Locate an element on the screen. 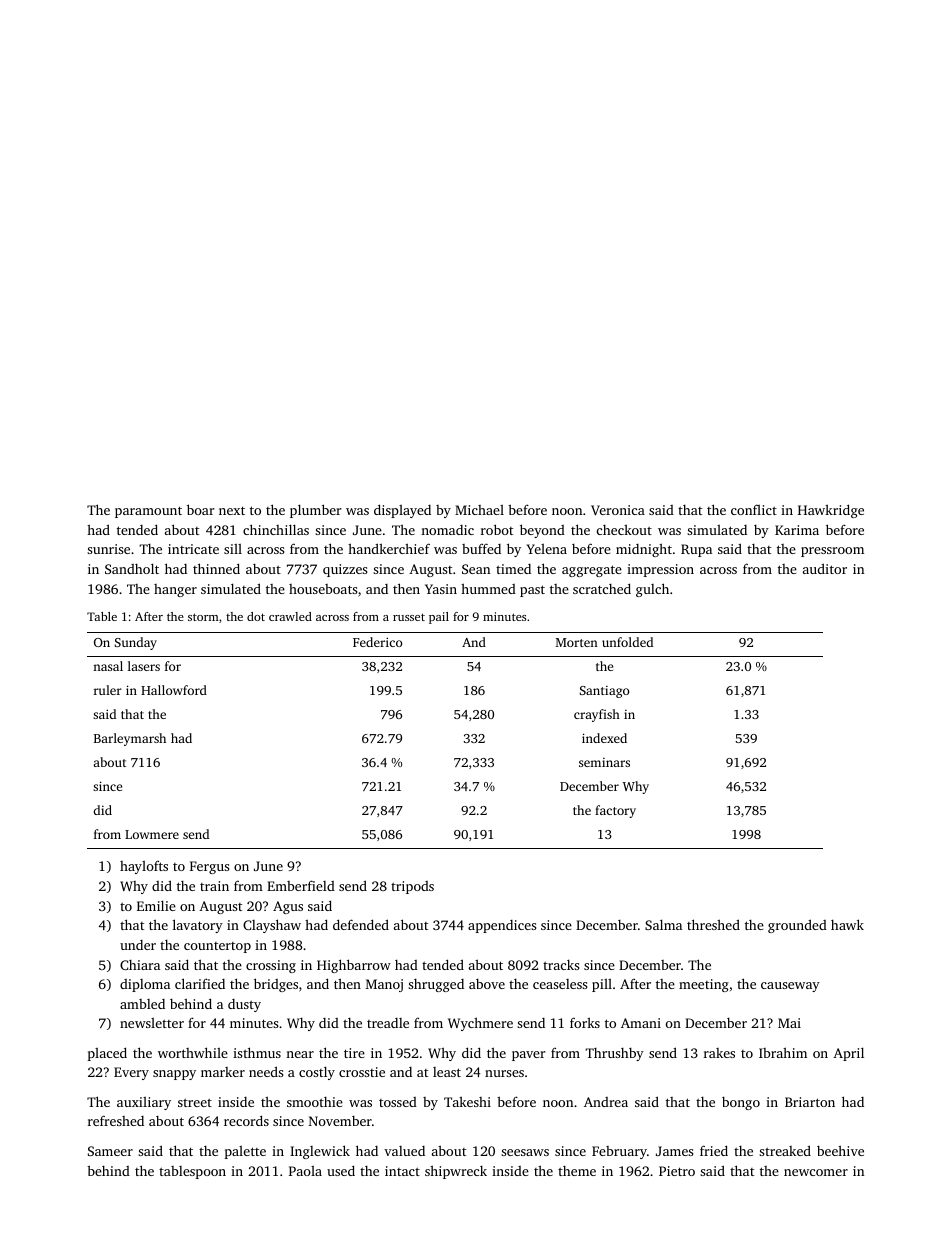  boar is located at coordinates (201, 509).
